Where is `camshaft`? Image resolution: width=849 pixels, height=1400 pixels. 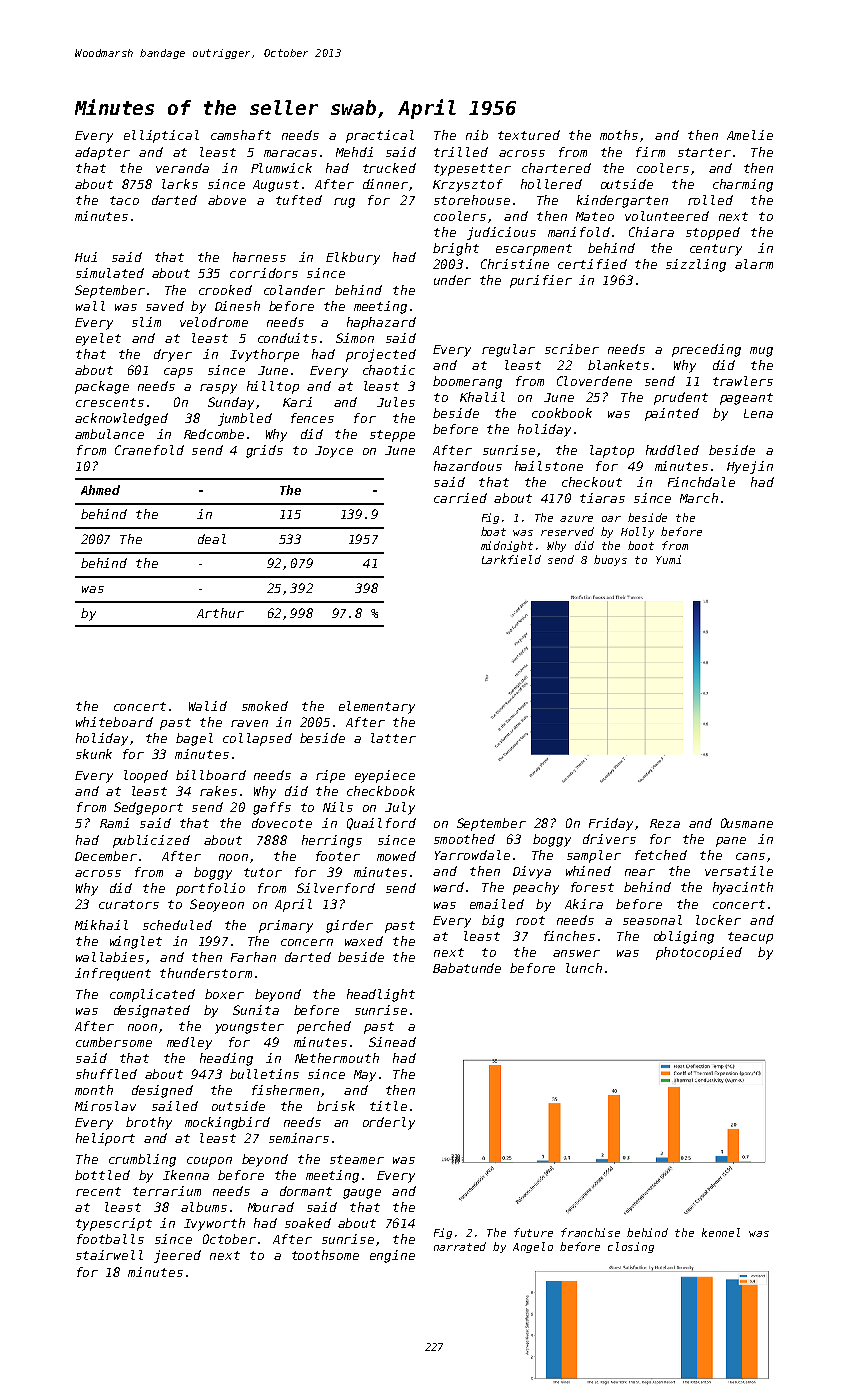
camshaft is located at coordinates (241, 135).
